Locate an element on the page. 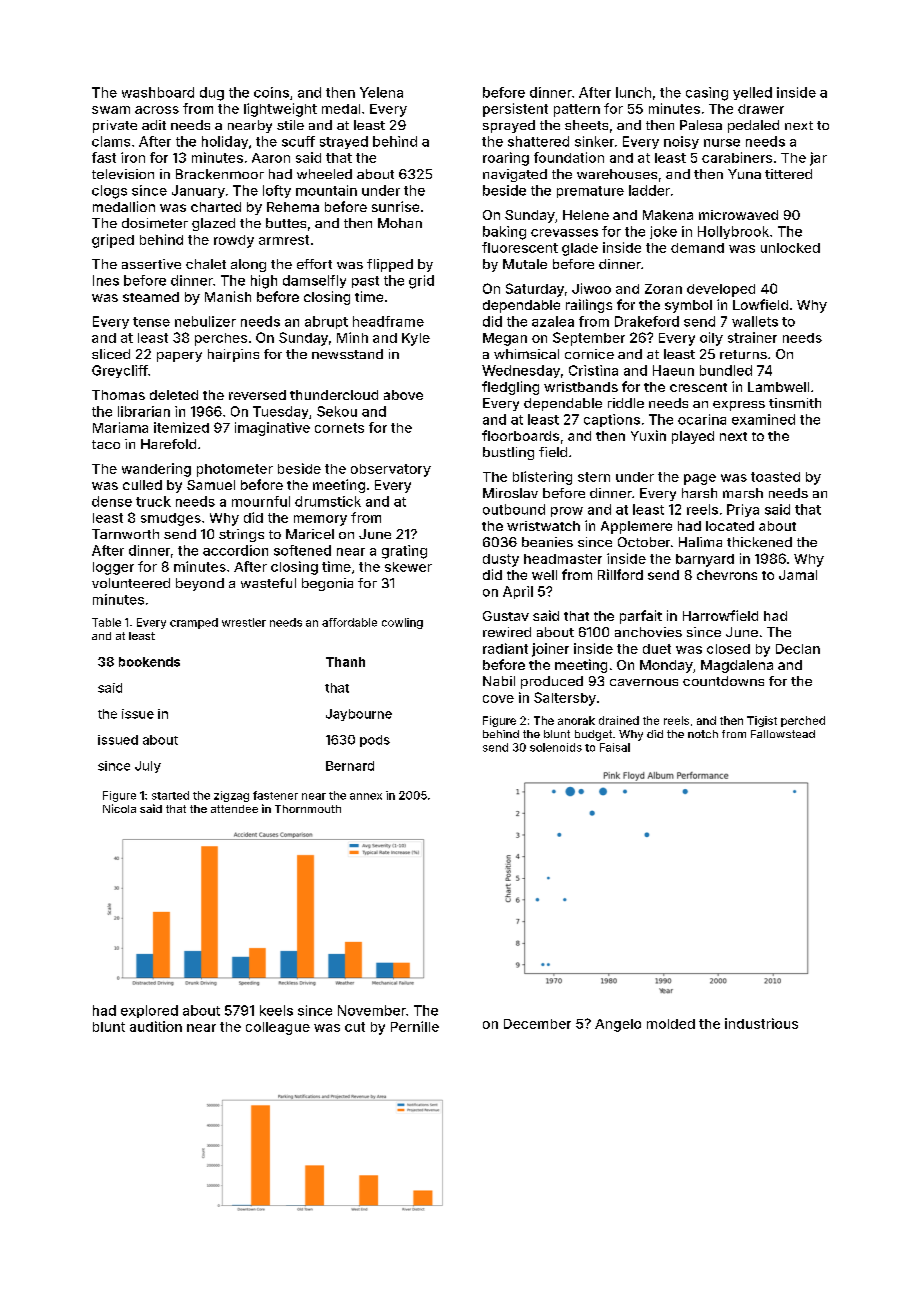 This document has width=924, height=1308. yelled is located at coordinates (752, 93).
